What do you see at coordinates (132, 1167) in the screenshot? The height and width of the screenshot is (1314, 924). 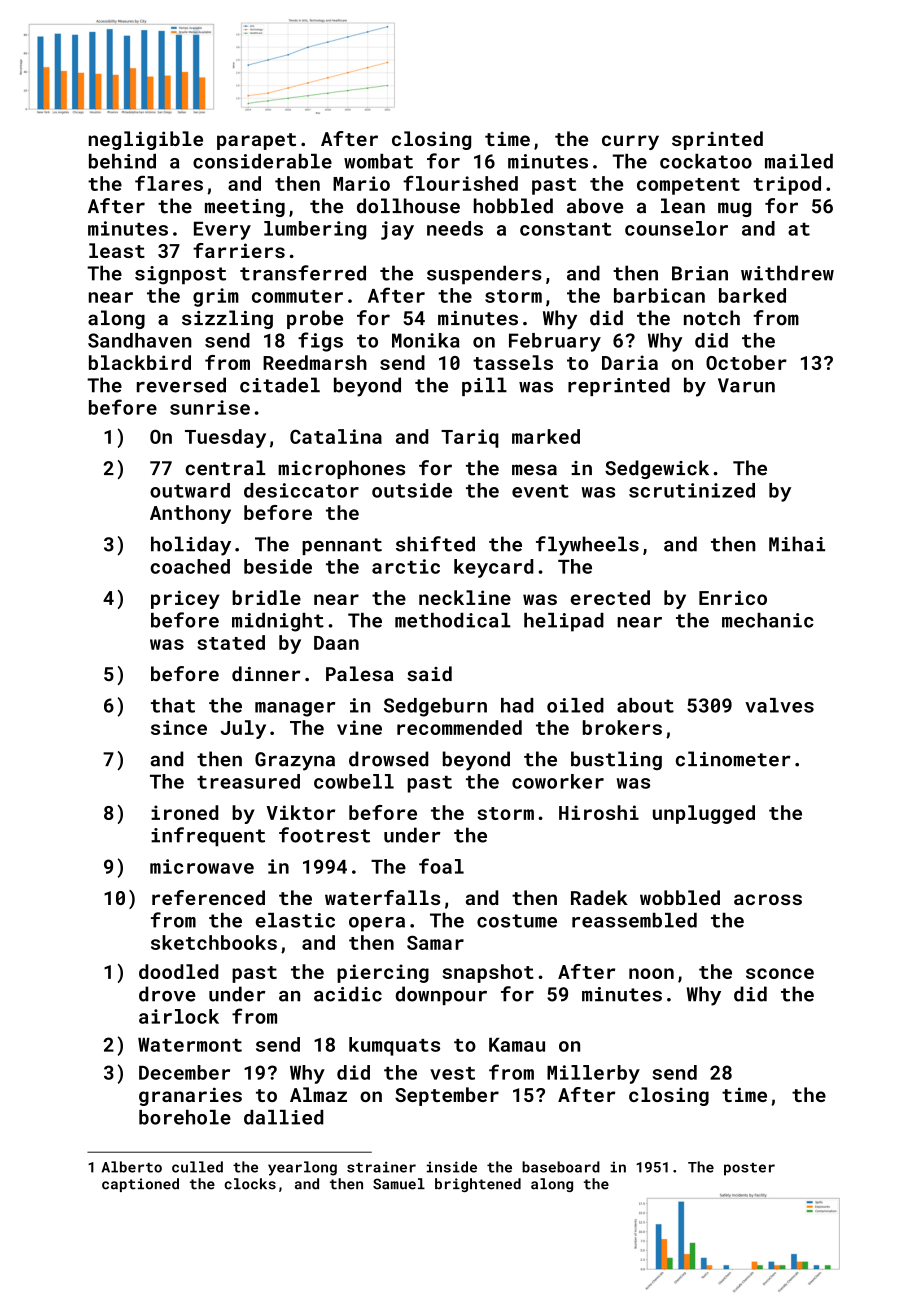 I see `Alberto` at bounding box center [132, 1167].
